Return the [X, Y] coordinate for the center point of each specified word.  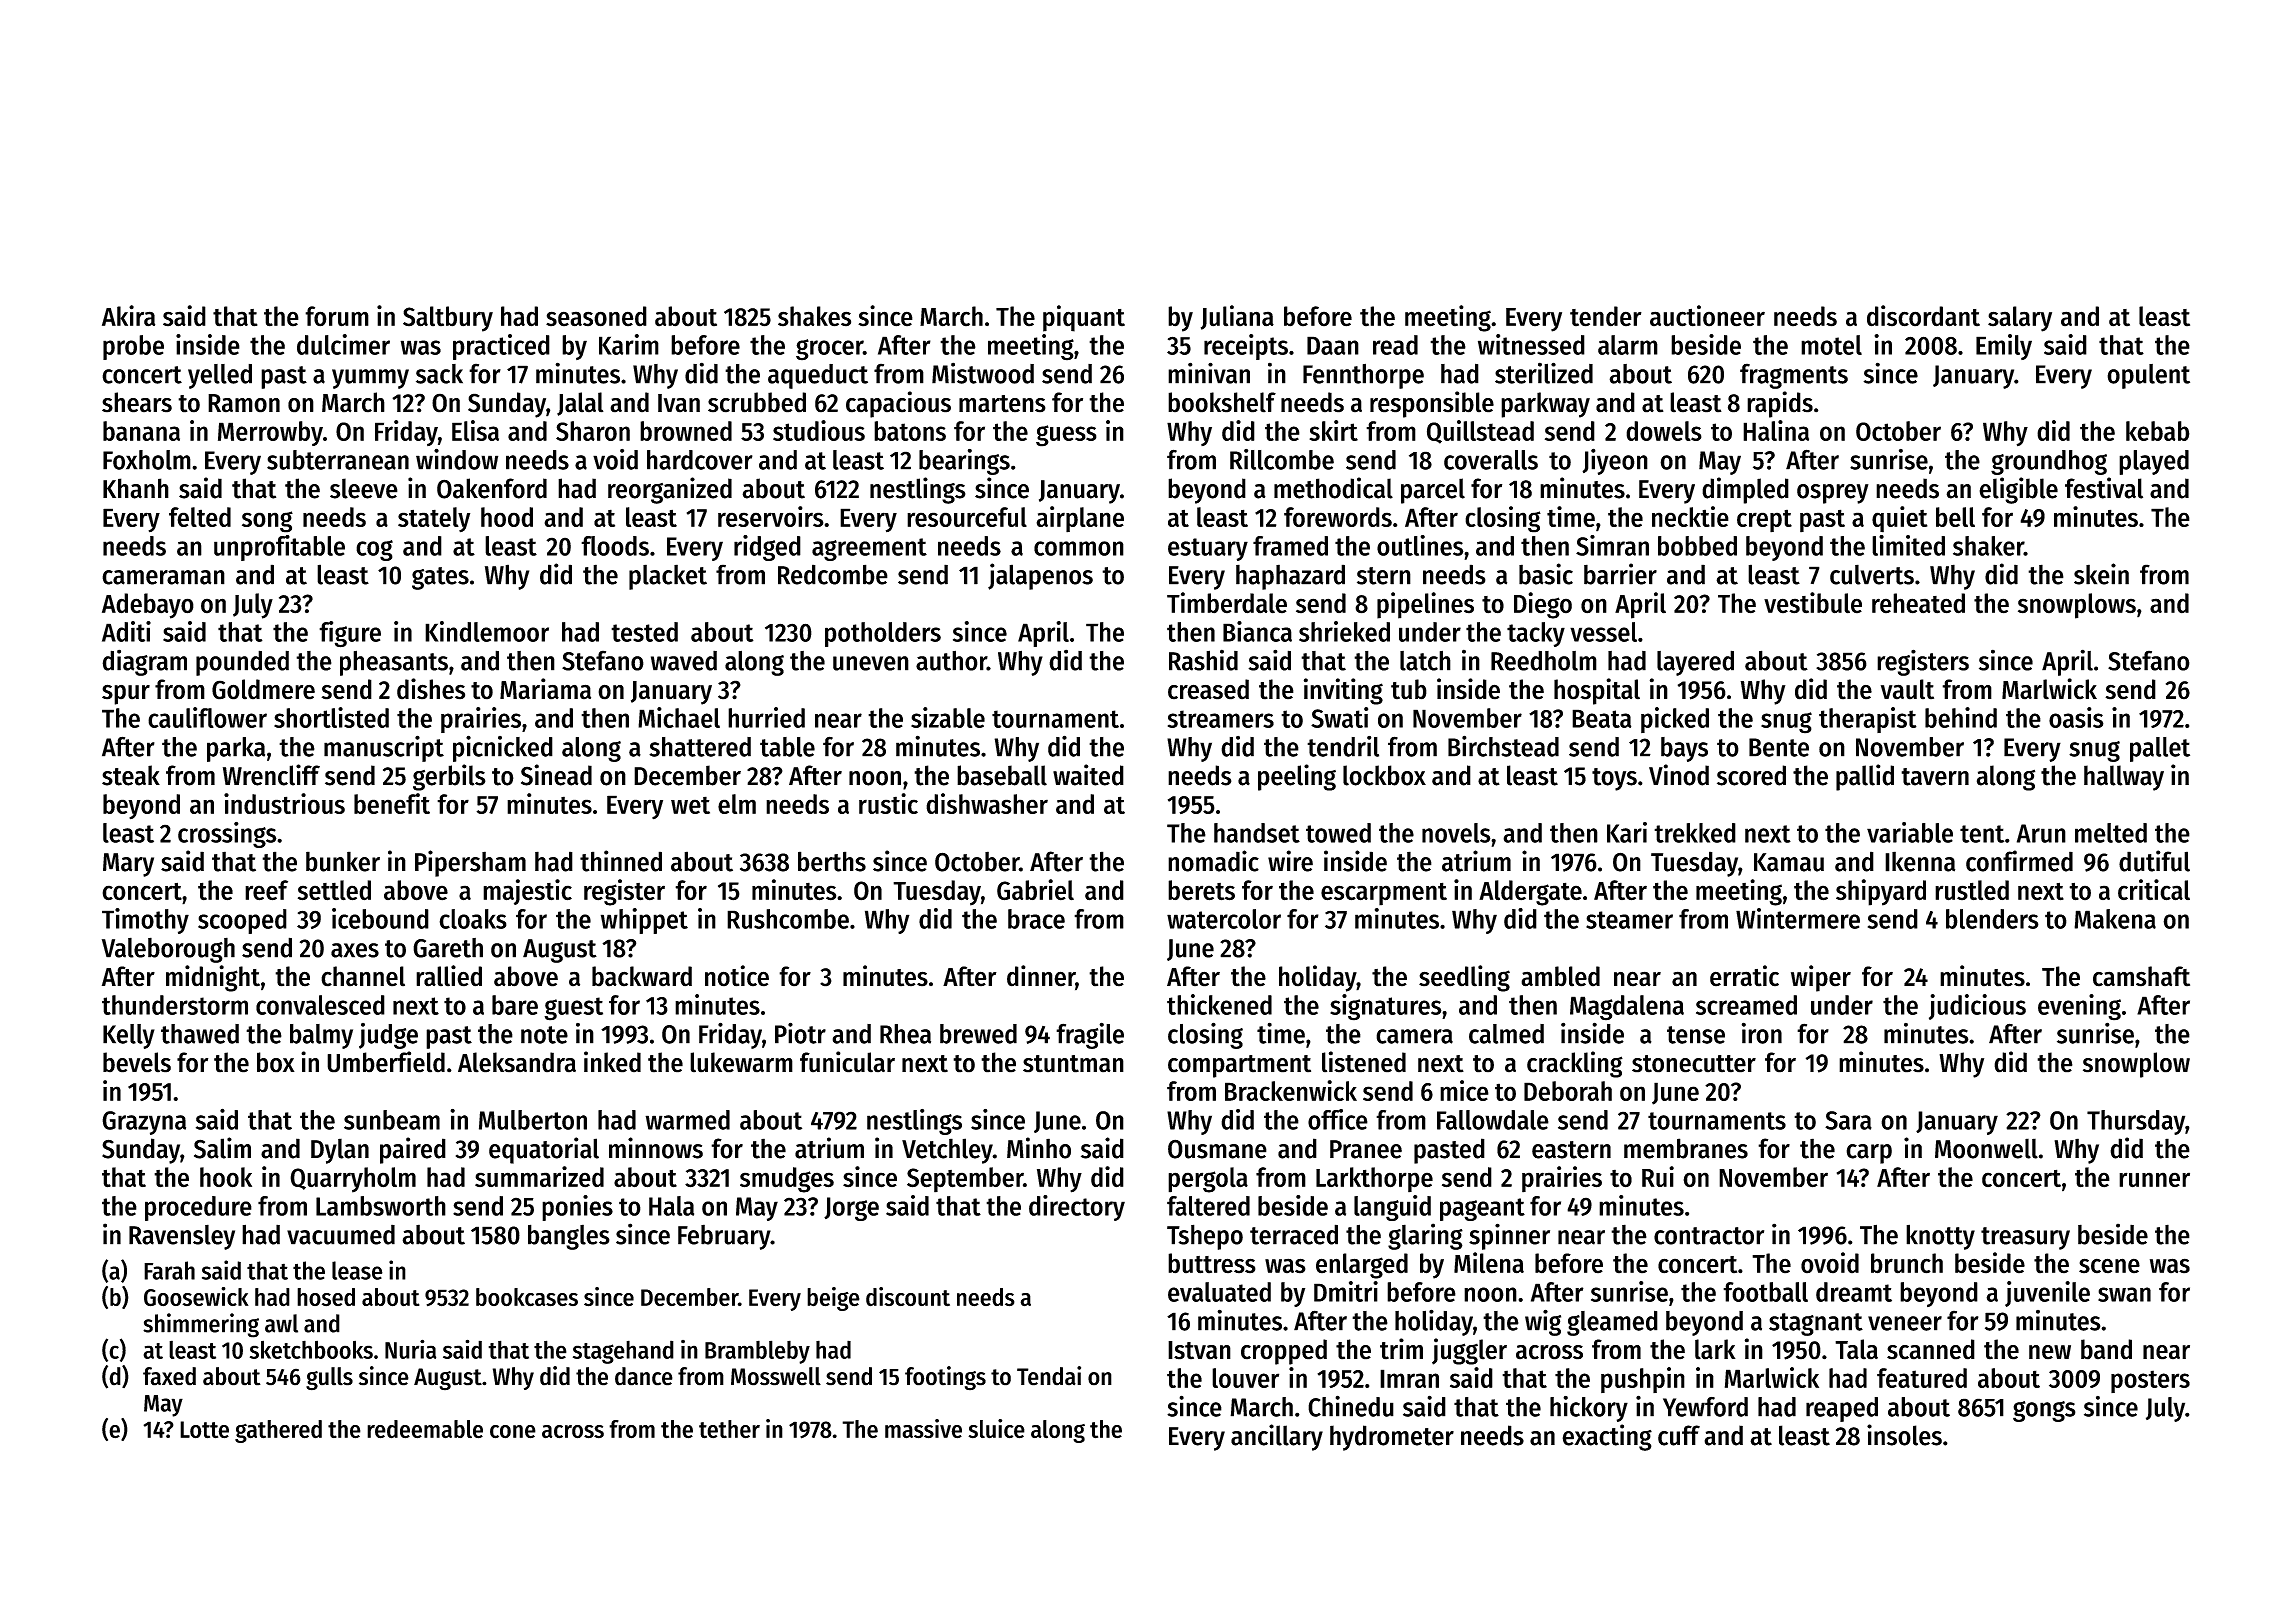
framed [1290, 546]
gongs [2044, 1411]
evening [2079, 1007]
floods [615, 546]
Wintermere [1798, 918]
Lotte [204, 1430]
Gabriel [1035, 890]
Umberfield [386, 1062]
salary [2020, 319]
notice [737, 976]
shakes [814, 316]
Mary [128, 865]
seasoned [596, 316]
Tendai [1049, 1376]
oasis [2076, 717]
